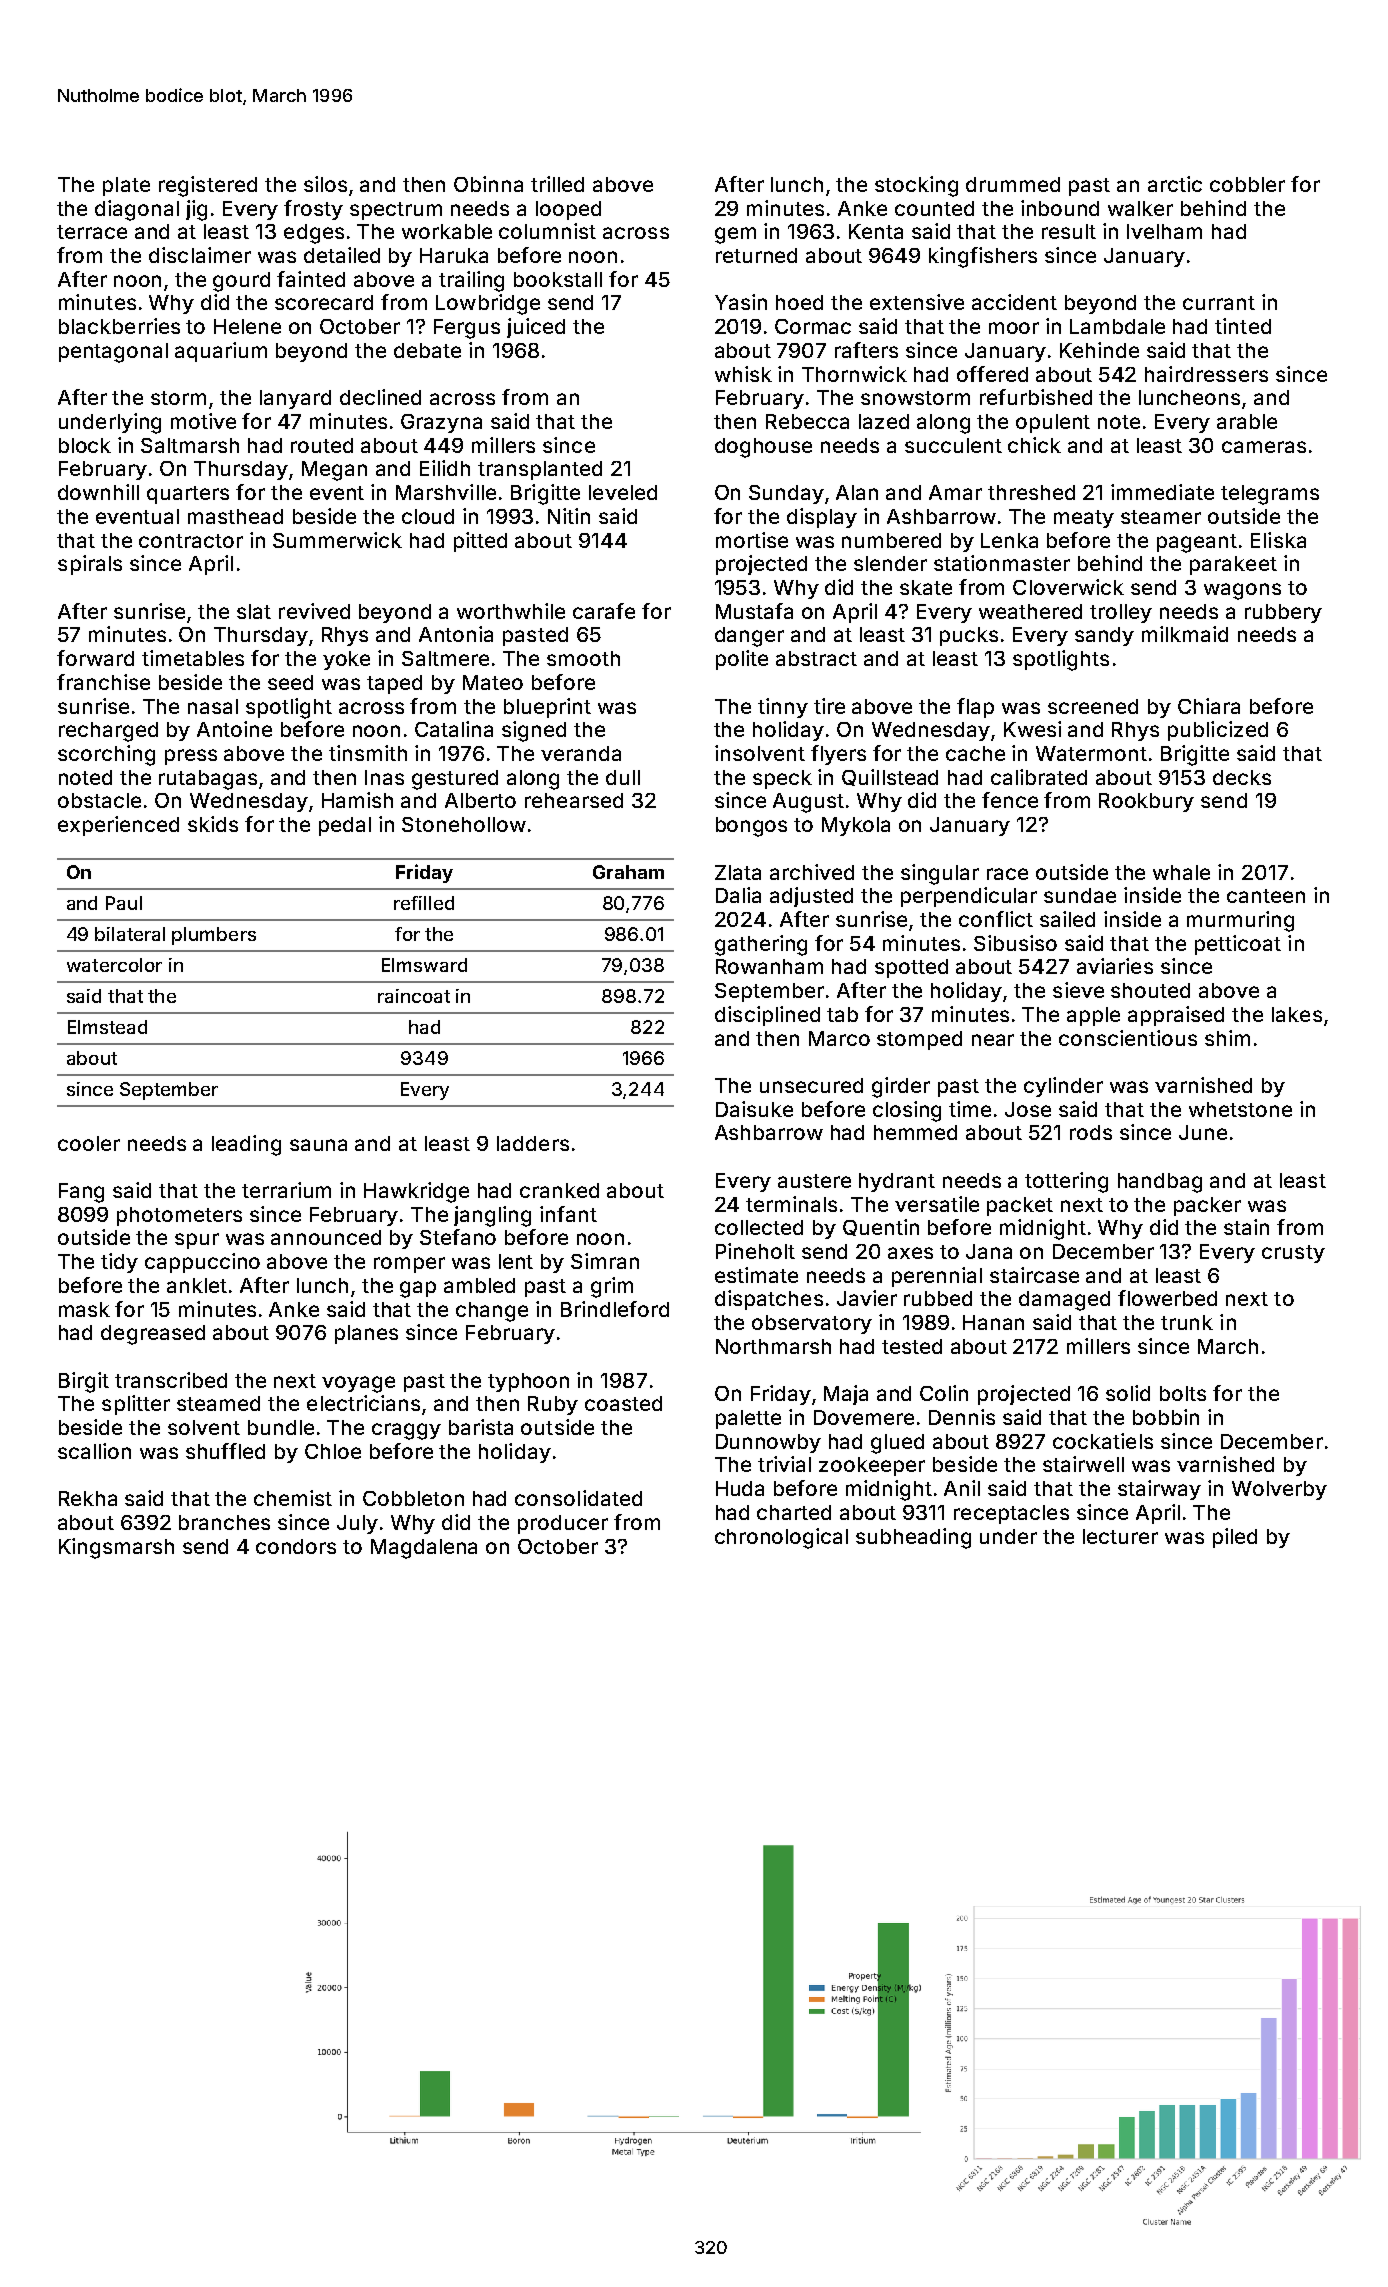  What do you see at coordinates (1240, 1109) in the screenshot?
I see `whetstone` at bounding box center [1240, 1109].
